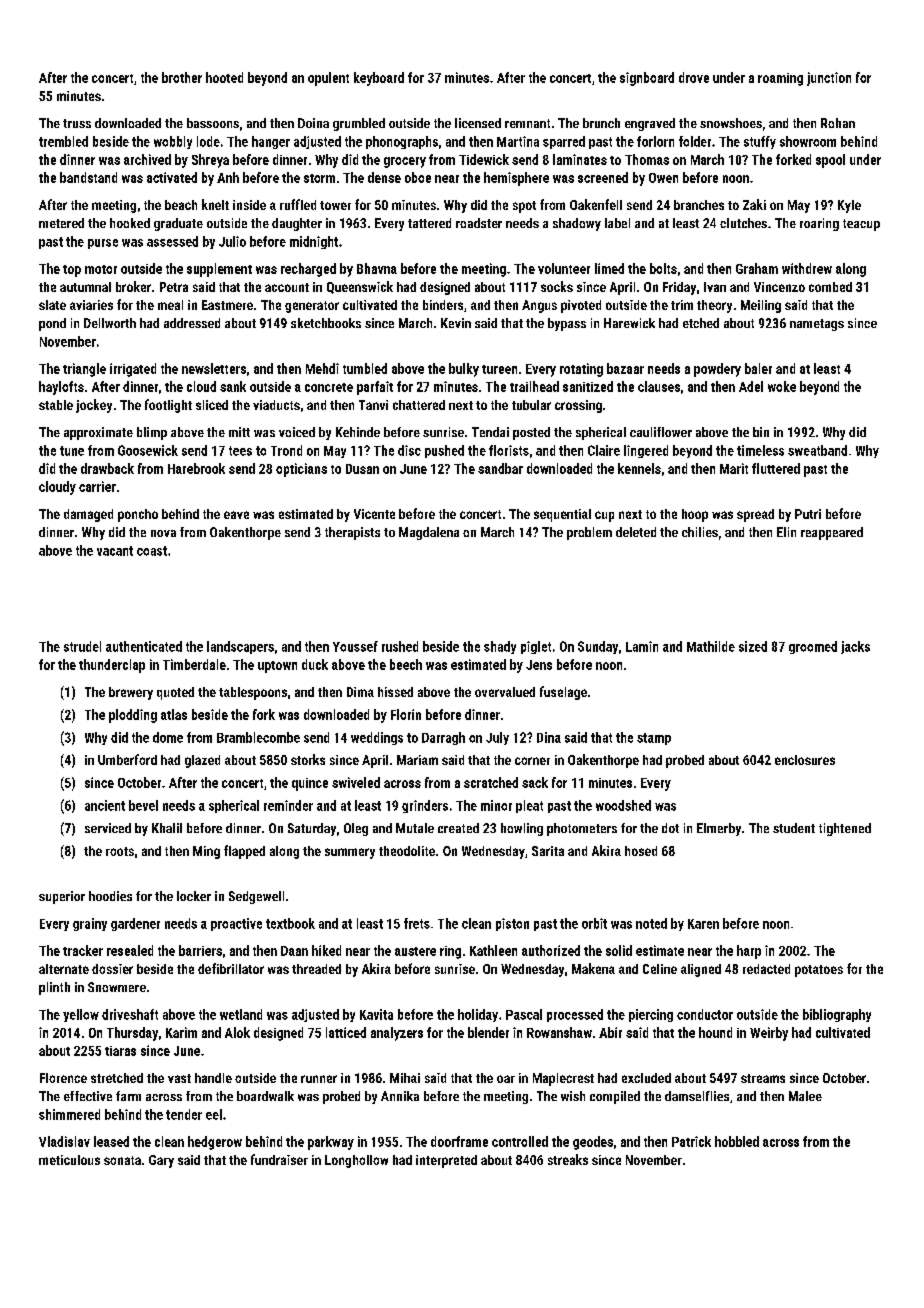 Image resolution: width=924 pixels, height=1308 pixels. Describe the element at coordinates (69, 1160) in the page. I see `meticulous` at that location.
